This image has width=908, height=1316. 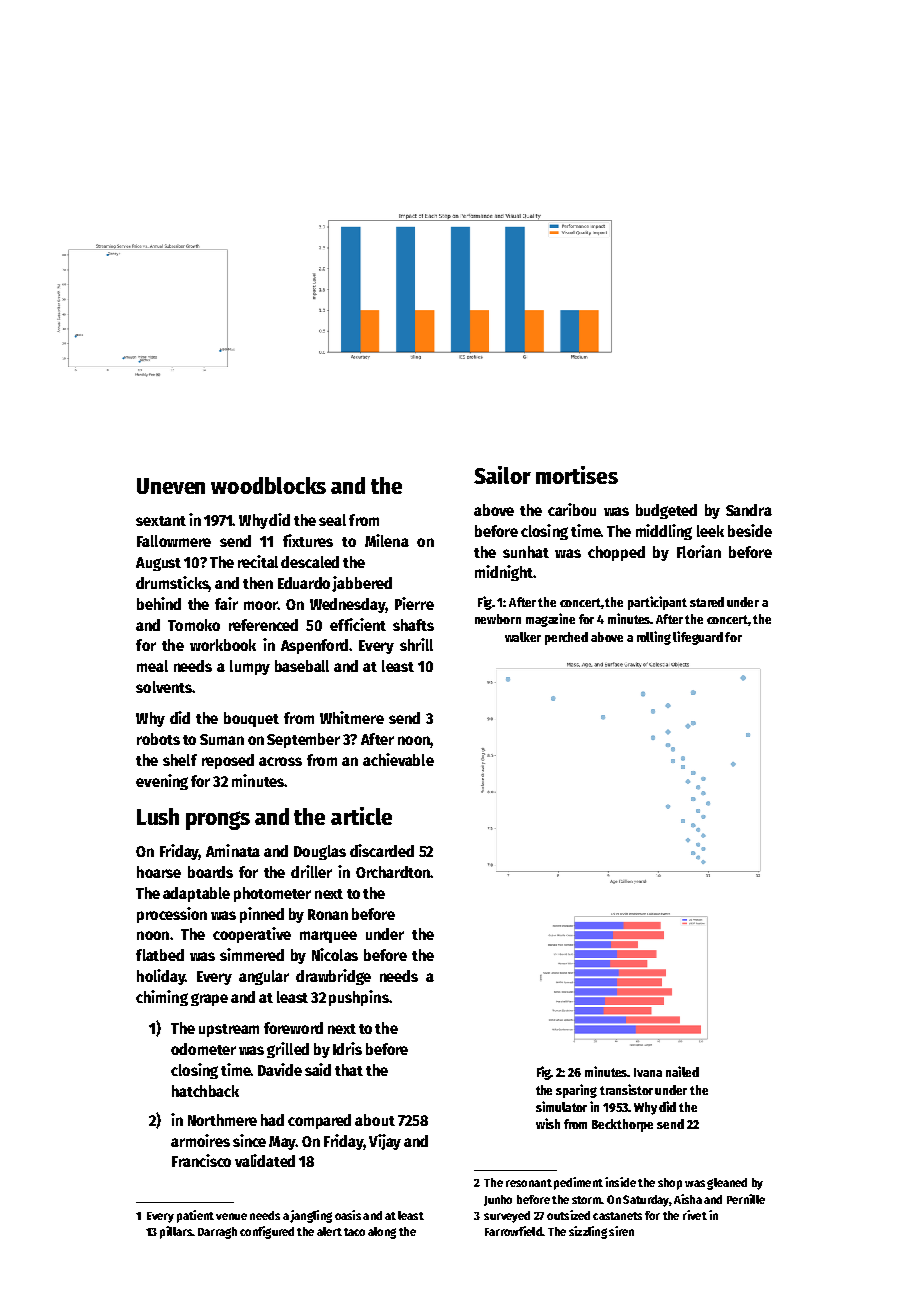 I want to click on beside, so click(x=750, y=530).
